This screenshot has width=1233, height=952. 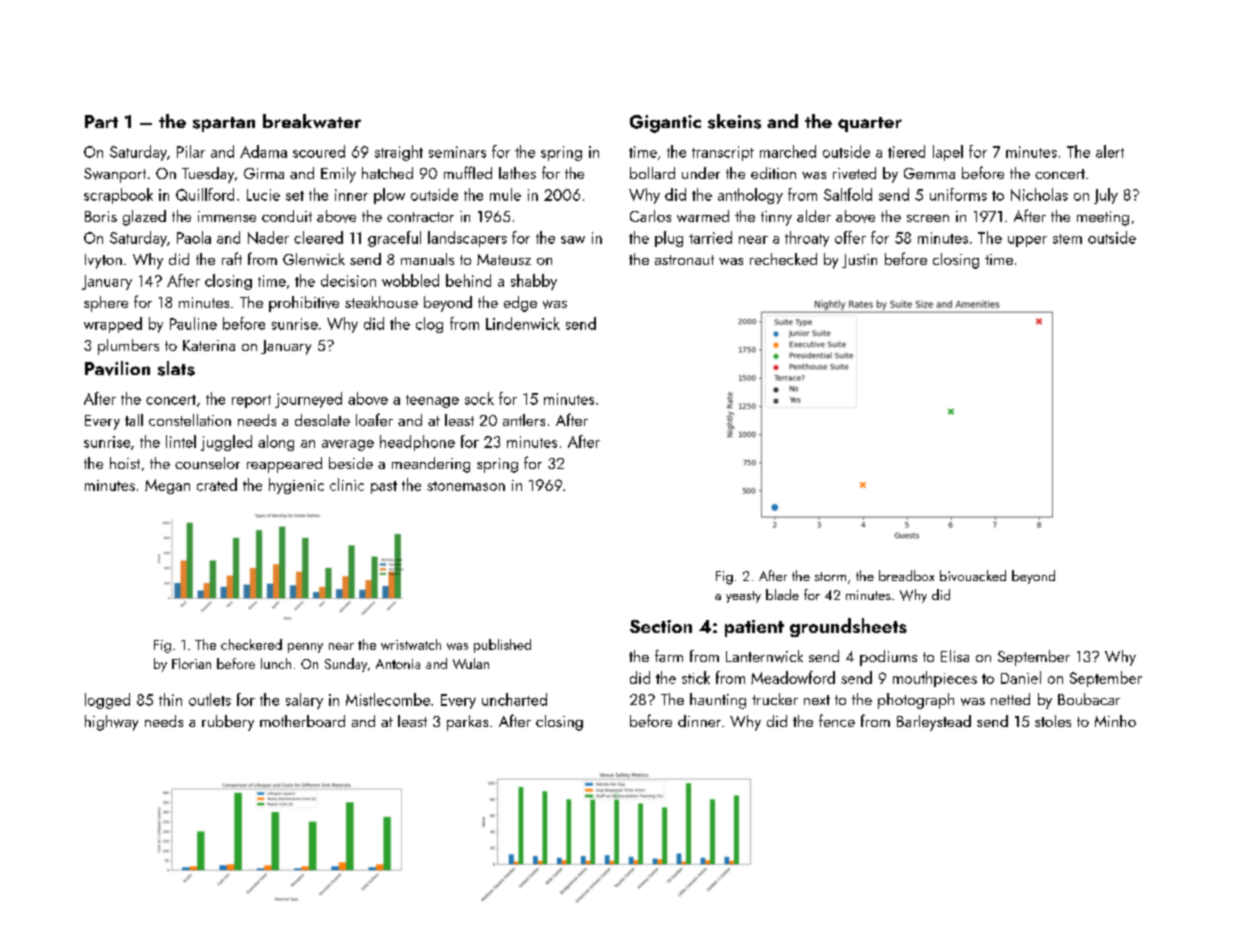 I want to click on throaty, so click(x=807, y=239).
